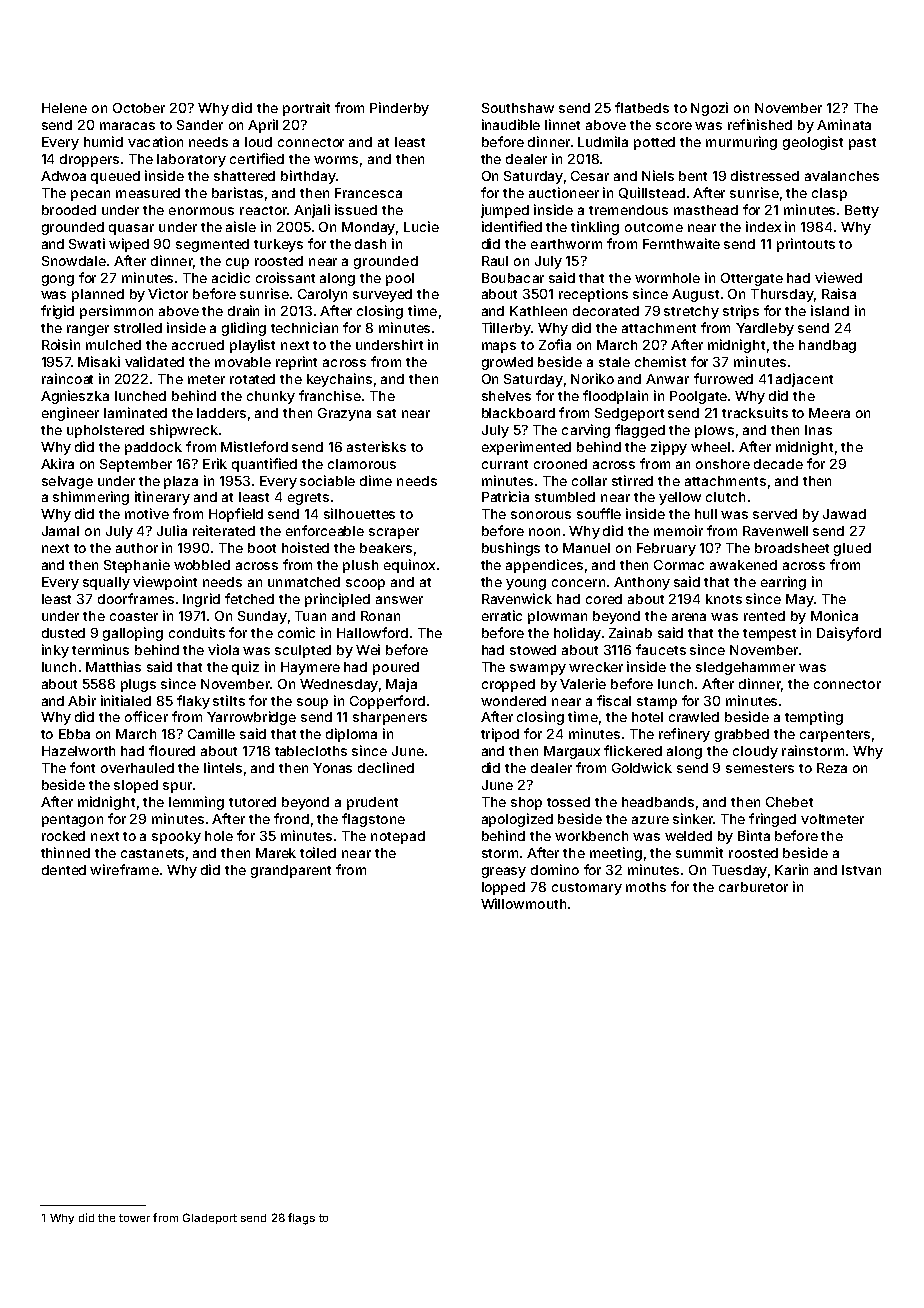 The image size is (924, 1308). I want to click on refinished, so click(760, 124).
